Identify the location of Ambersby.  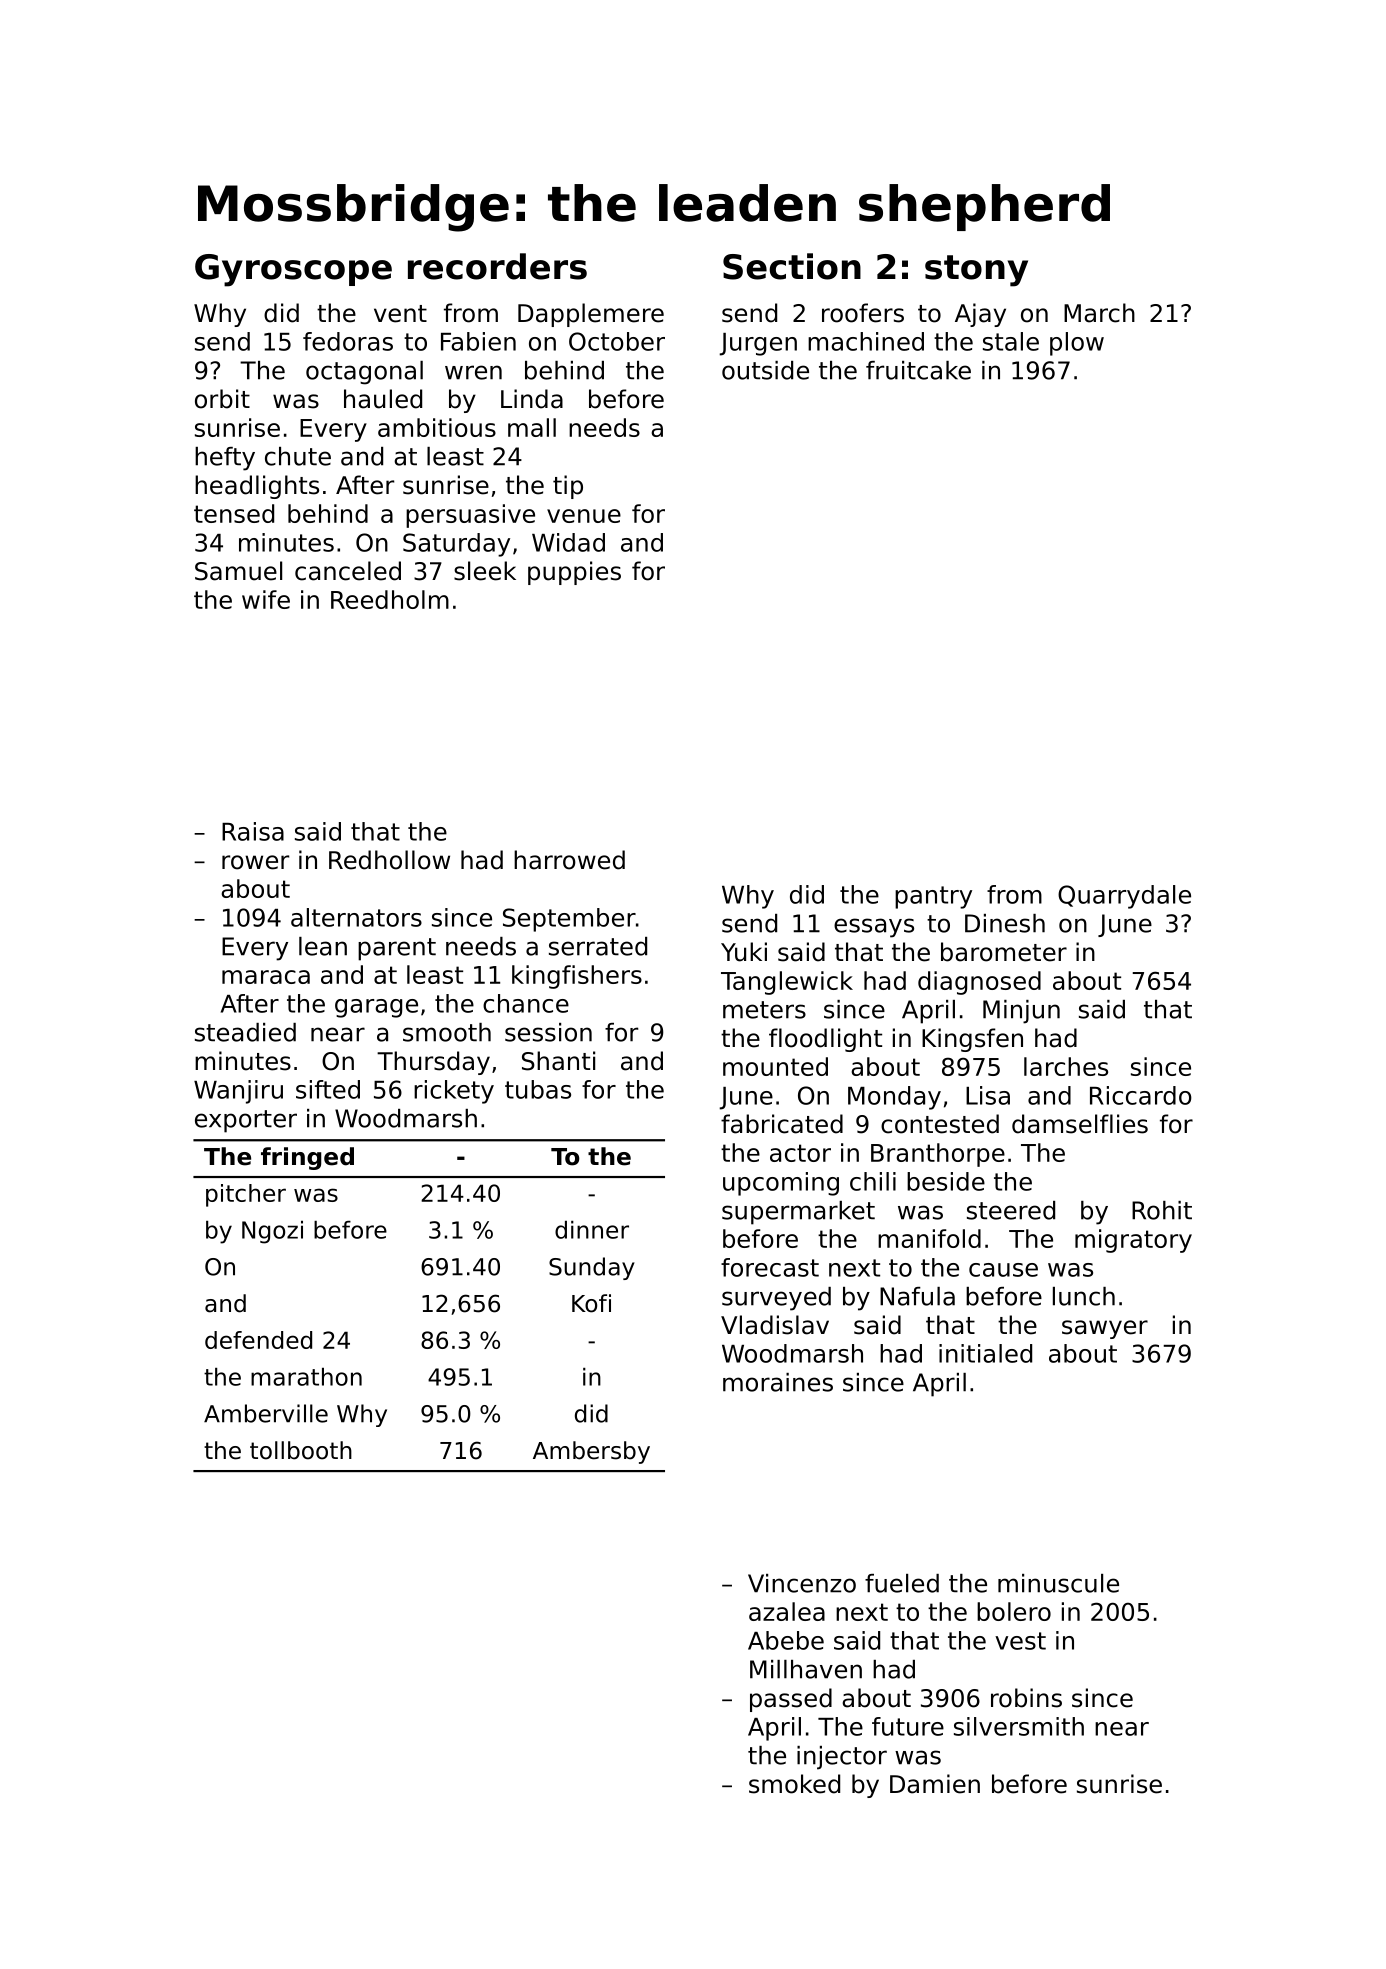
(591, 1452).
